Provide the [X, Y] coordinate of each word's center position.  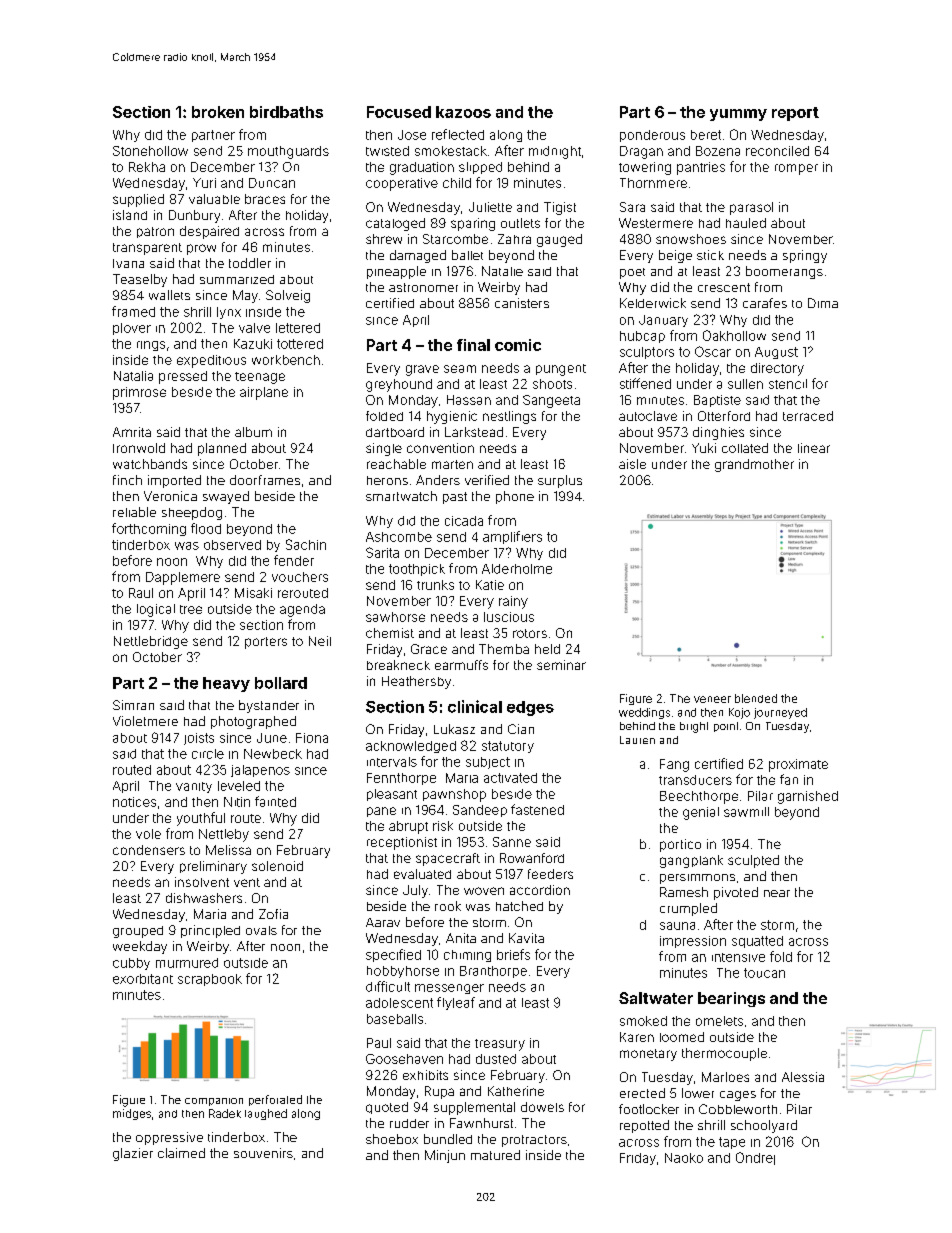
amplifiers [512, 537]
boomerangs [784, 272]
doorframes [265, 480]
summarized [237, 279]
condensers [149, 850]
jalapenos [260, 771]
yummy [738, 115]
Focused [399, 112]
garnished [808, 797]
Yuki [704, 448]
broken [218, 112]
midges [132, 1114]
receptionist [402, 843]
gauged [559, 240]
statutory [508, 747]
